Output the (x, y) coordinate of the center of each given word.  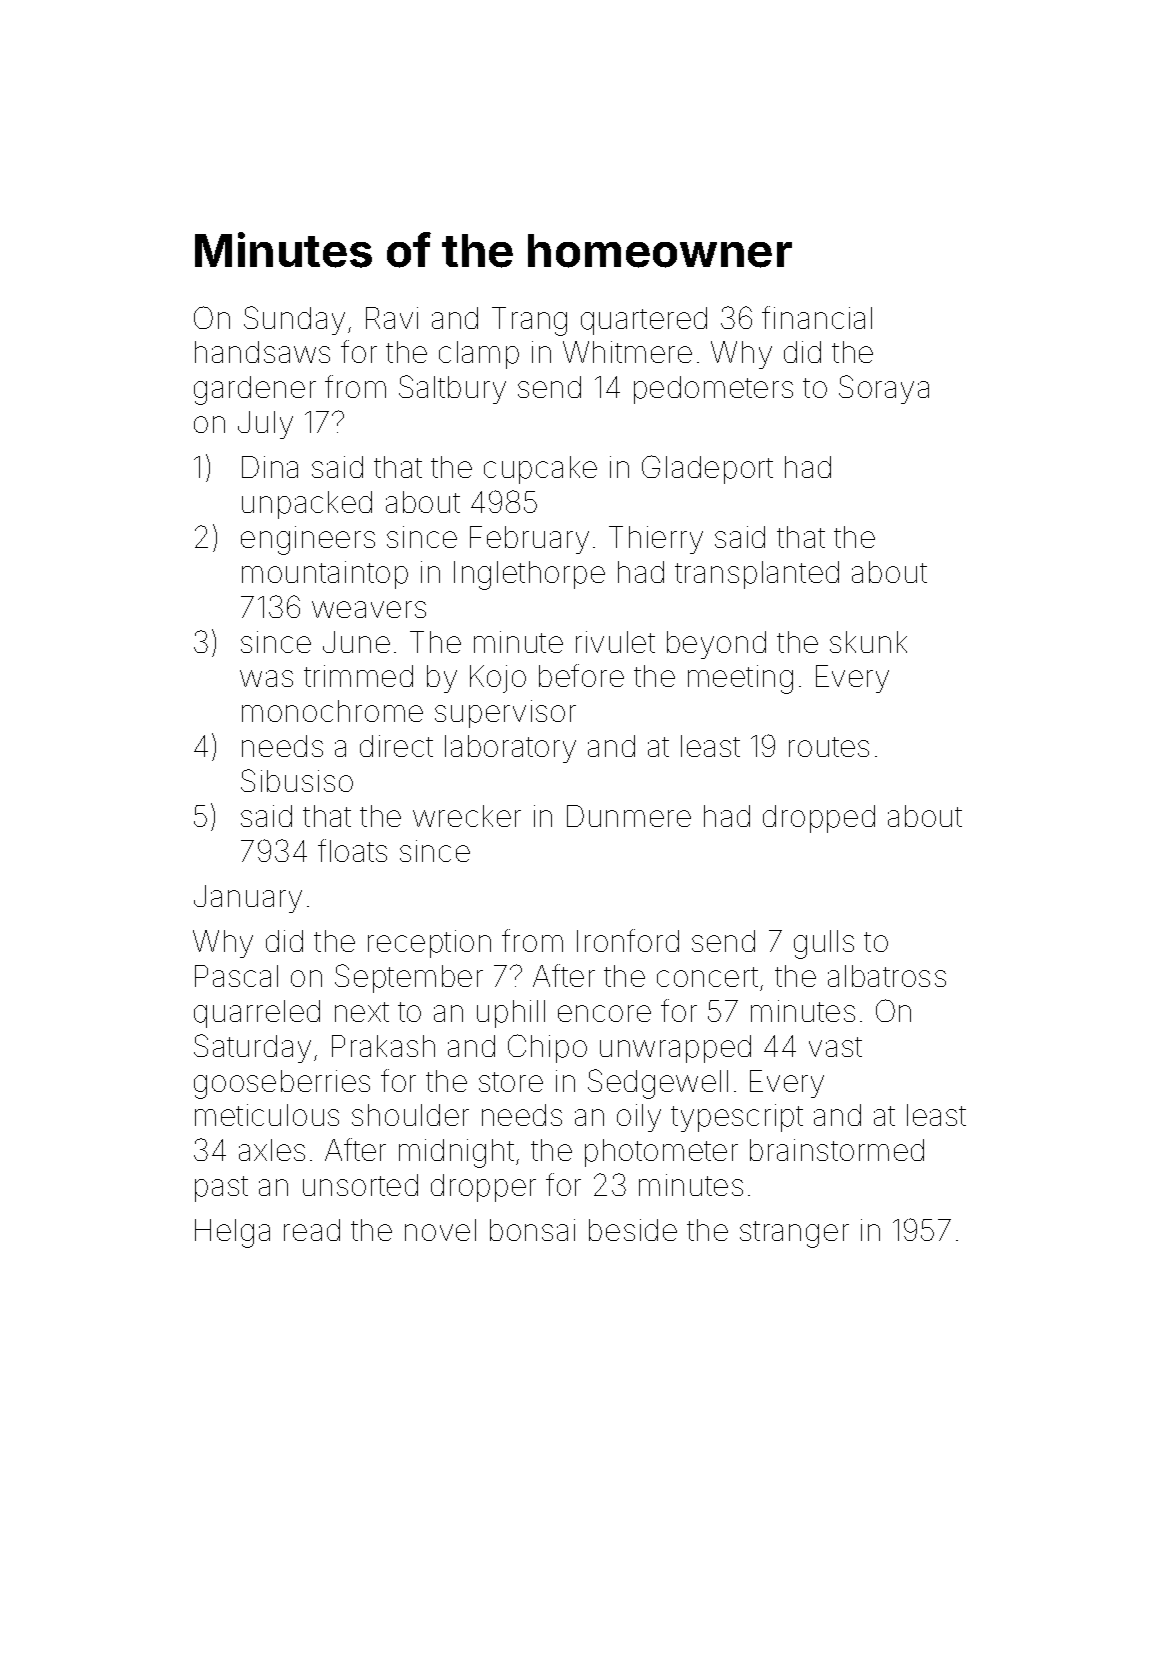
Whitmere (627, 352)
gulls (824, 944)
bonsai (532, 1230)
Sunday (294, 320)
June (356, 642)
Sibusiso (297, 780)
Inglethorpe (529, 575)
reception (429, 944)
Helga (232, 1233)
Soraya (884, 389)
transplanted (757, 575)
